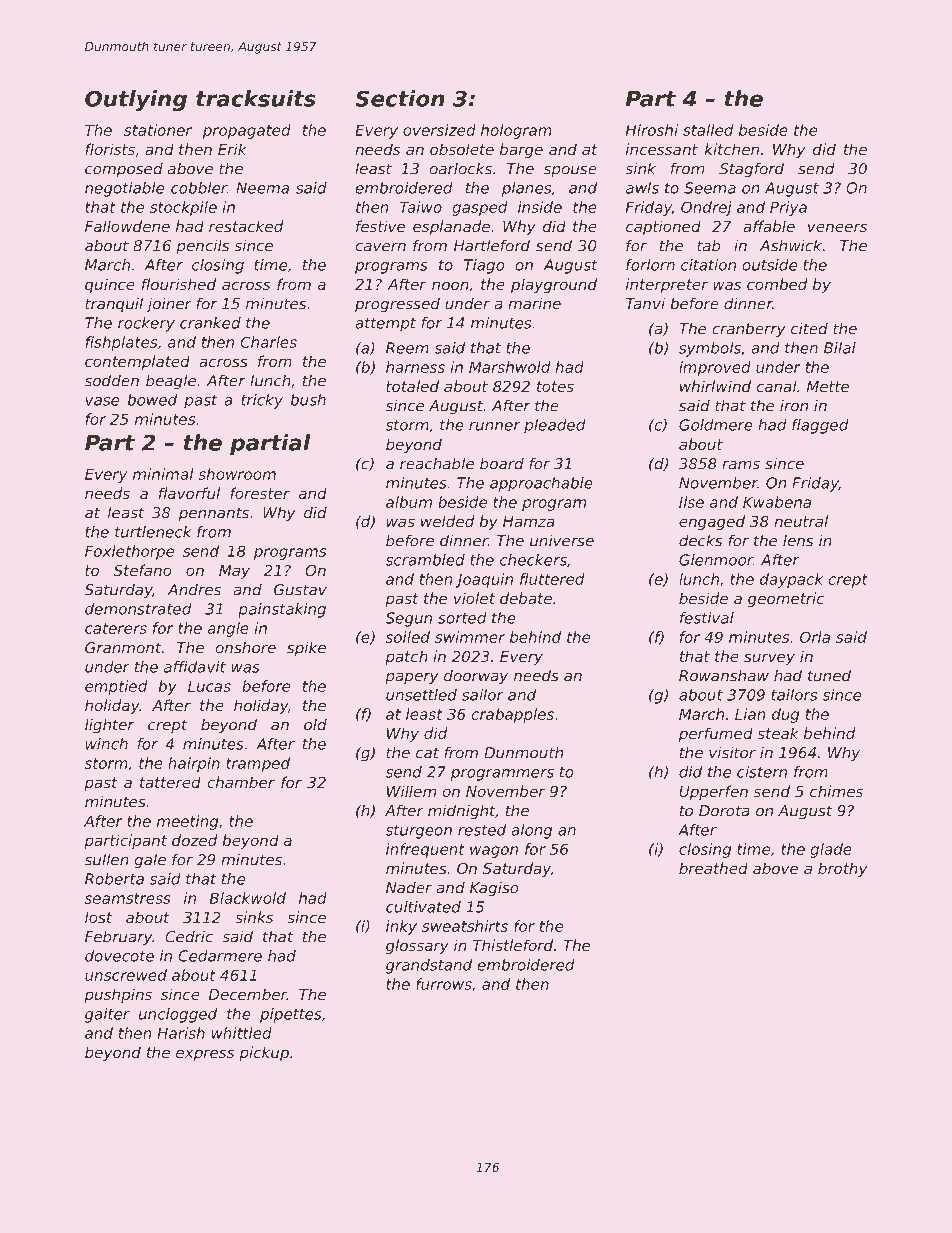 The height and width of the screenshot is (1233, 952). What do you see at coordinates (715, 386) in the screenshot?
I see `whirlwind` at bounding box center [715, 386].
